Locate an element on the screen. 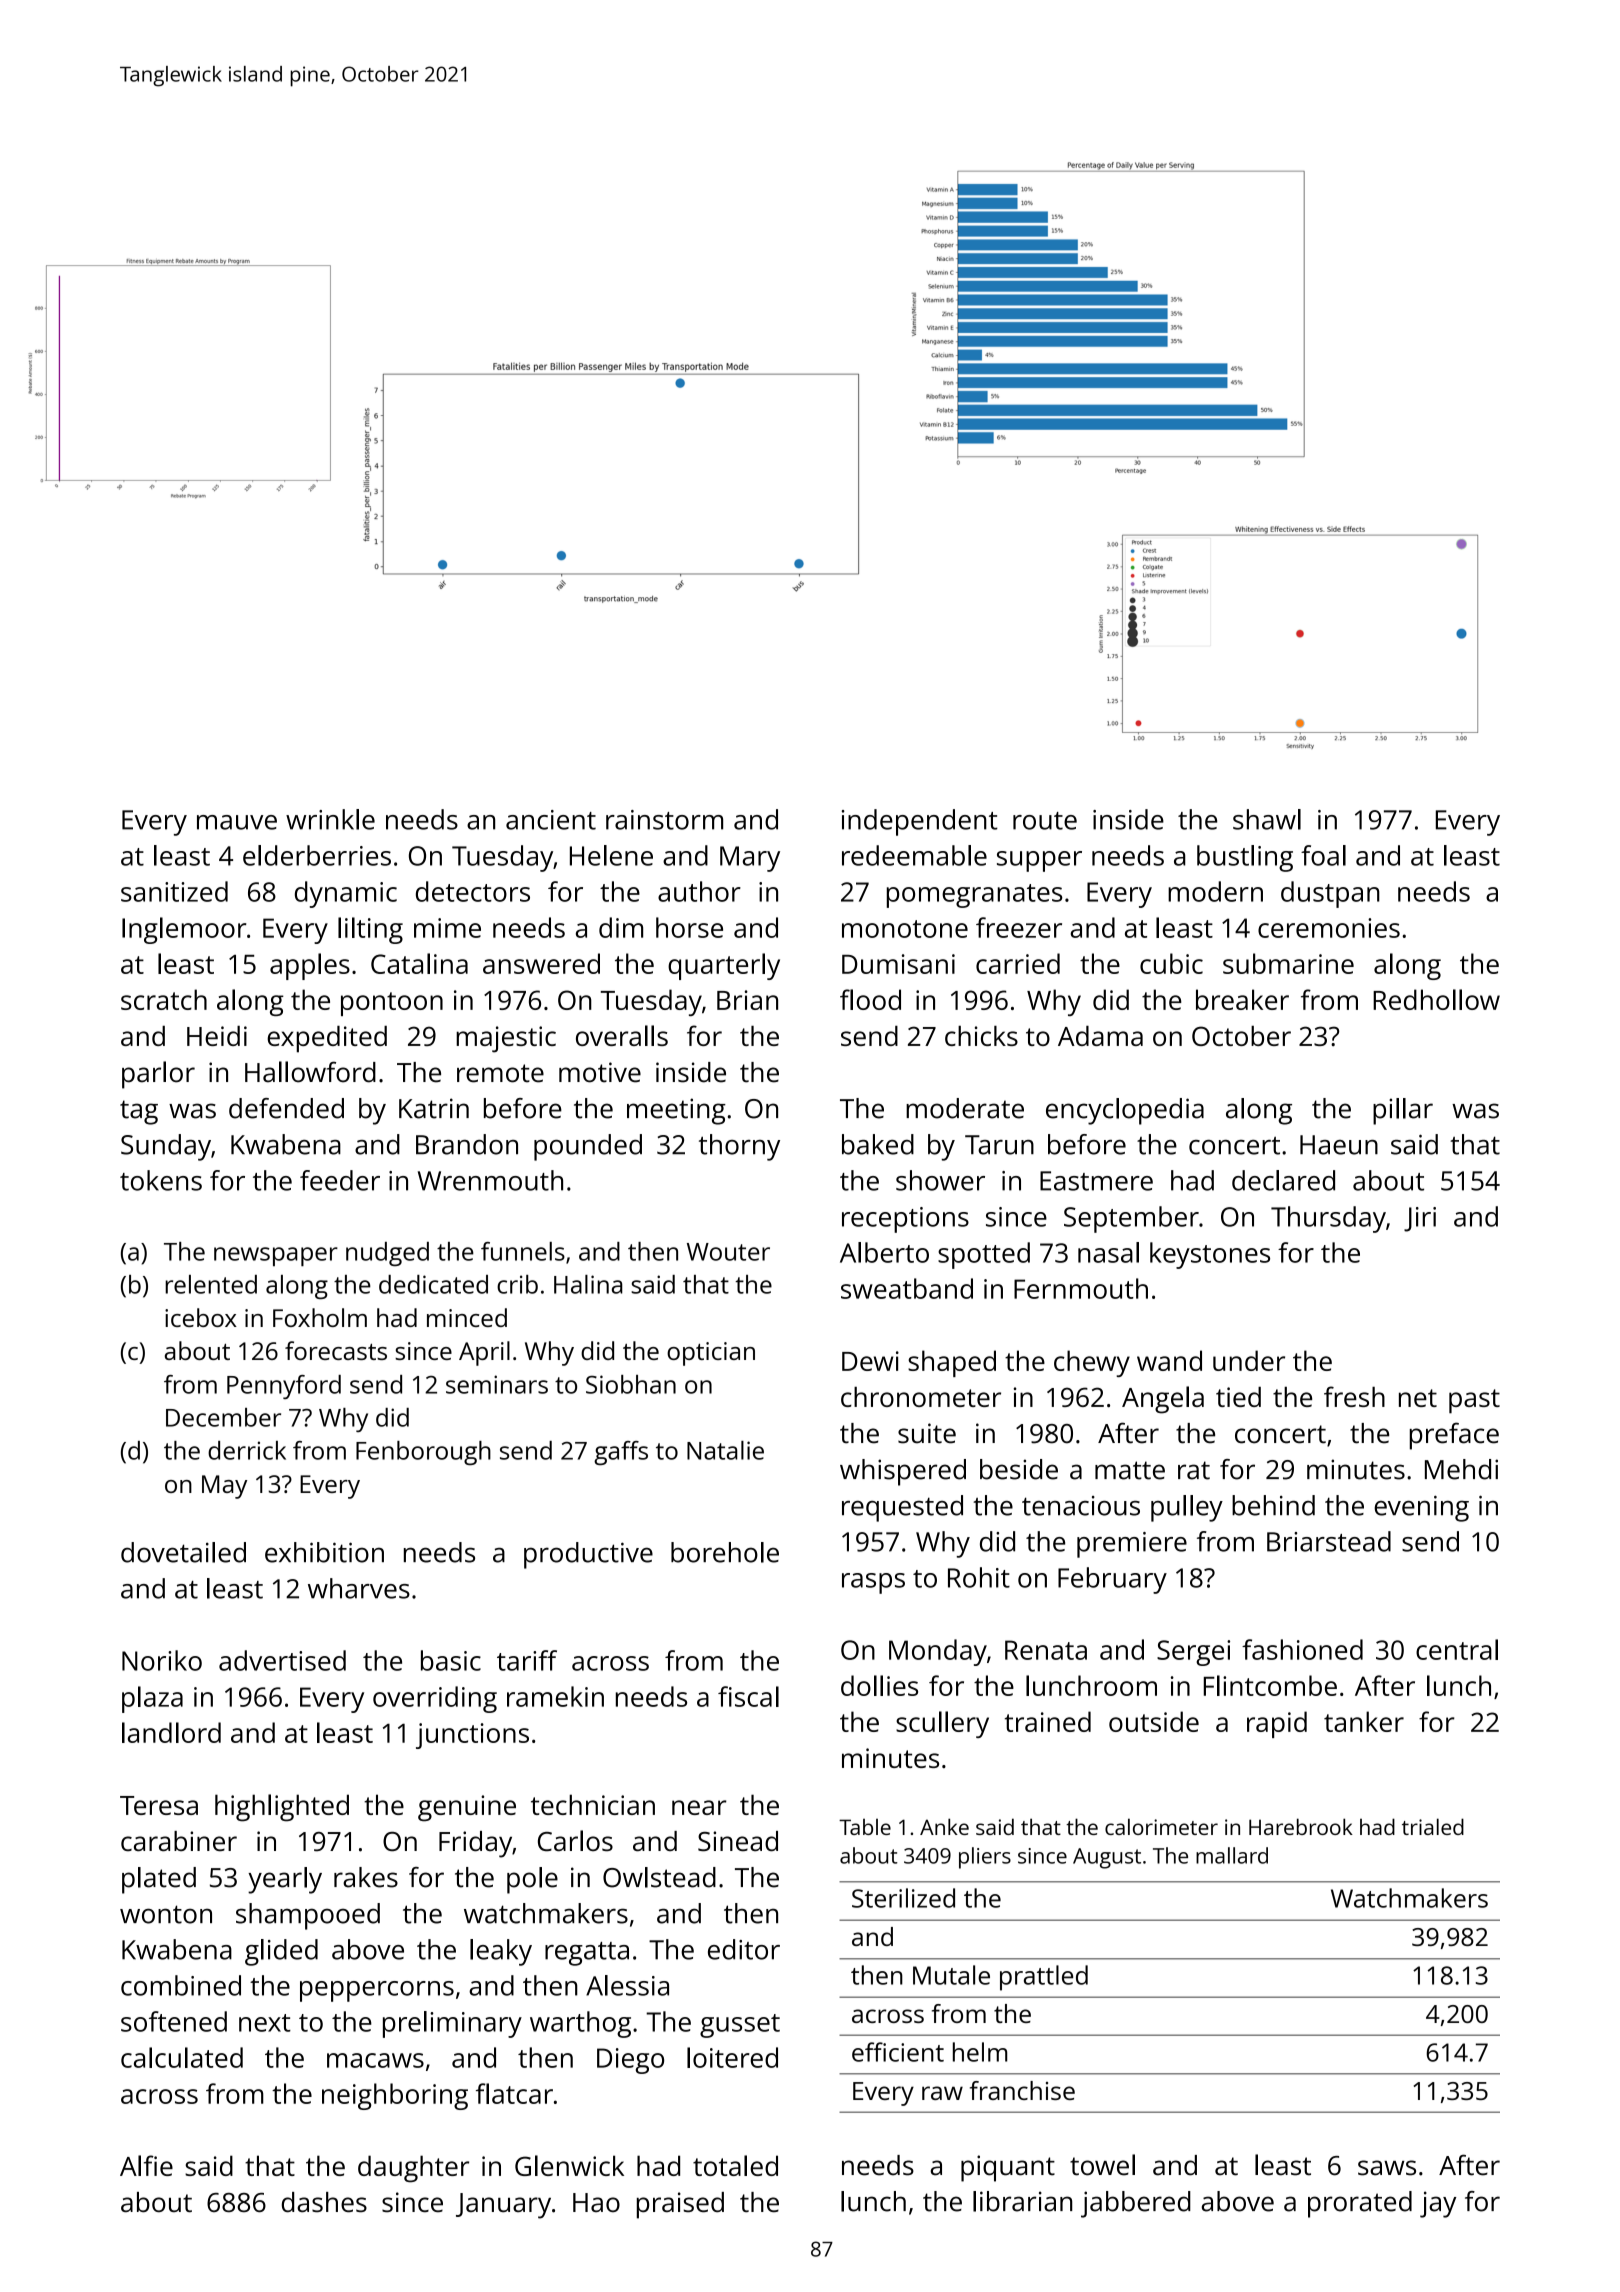 This screenshot has width=1620, height=2292. independent is located at coordinates (920, 822).
